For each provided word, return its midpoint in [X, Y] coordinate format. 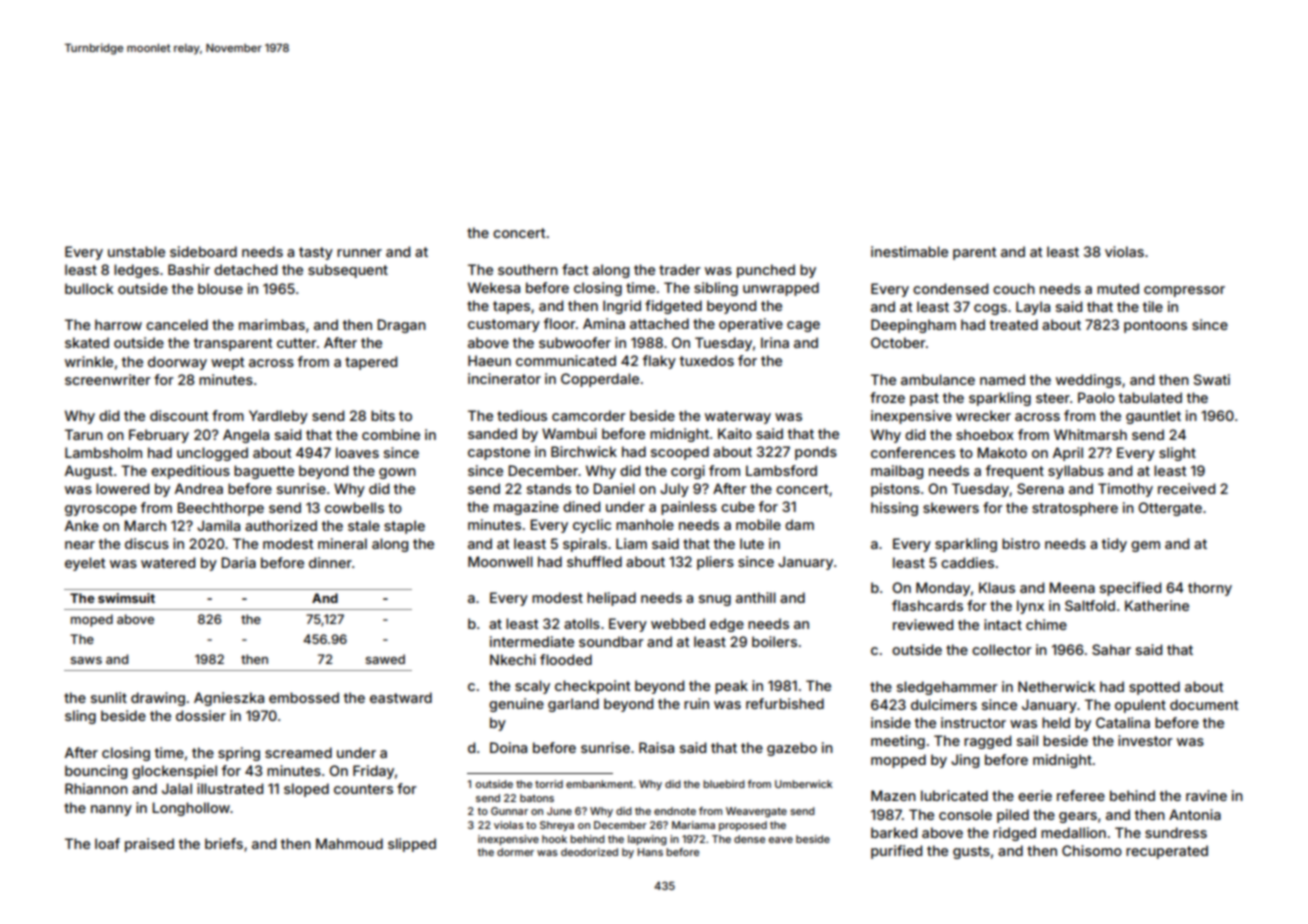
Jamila [218, 525]
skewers [951, 507]
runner [359, 253]
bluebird [724, 784]
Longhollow [191, 809]
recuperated [1167, 852]
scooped [680, 453]
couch [1014, 288]
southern [528, 269]
